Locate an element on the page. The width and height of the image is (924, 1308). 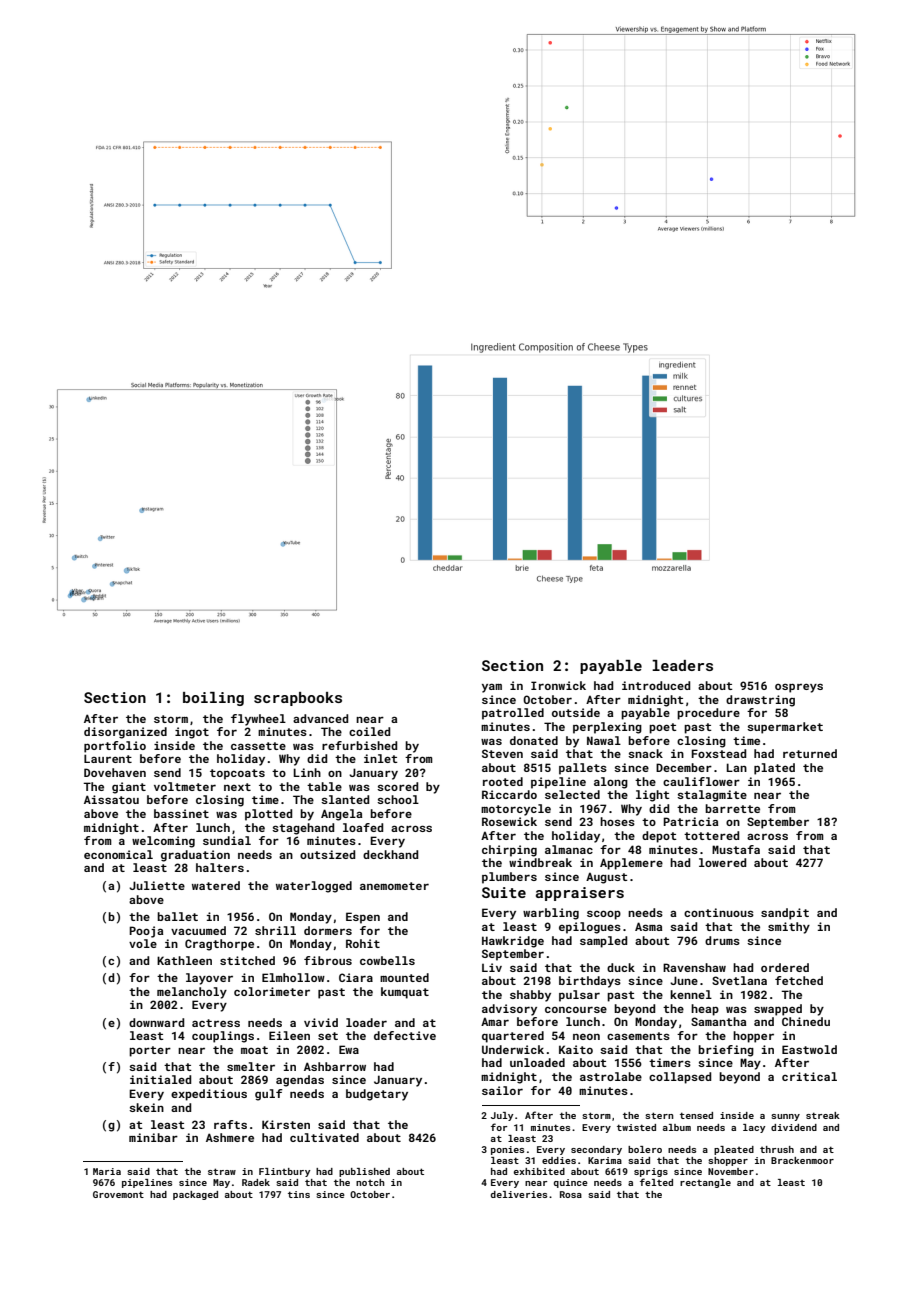
smithy is located at coordinates (789, 928).
